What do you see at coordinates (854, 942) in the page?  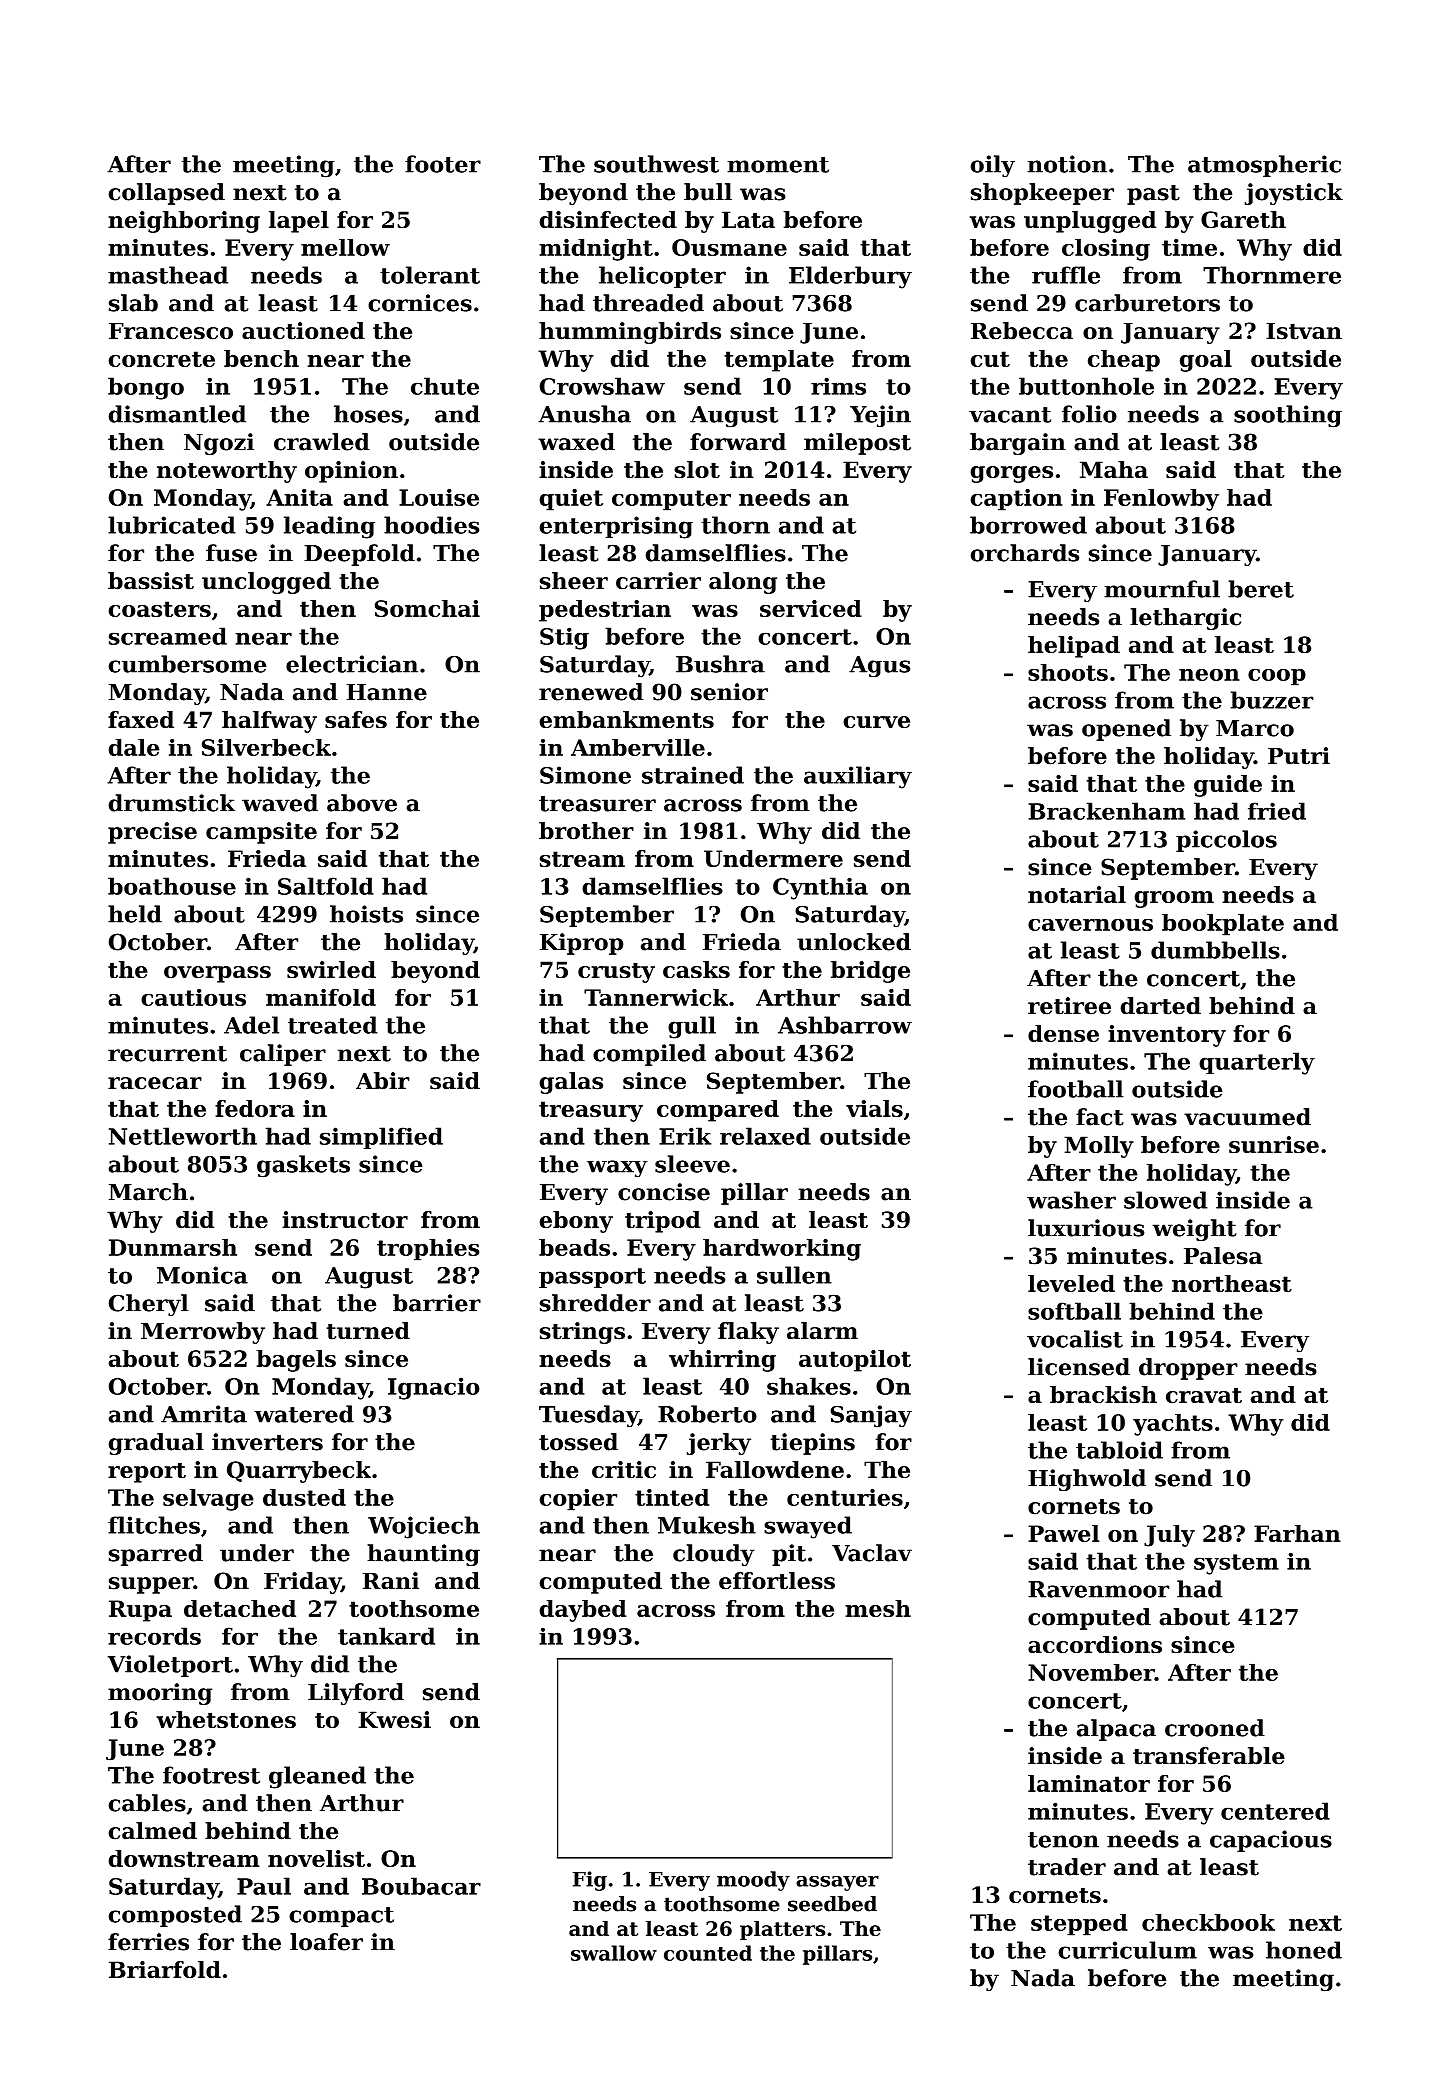 I see `unlocked` at bounding box center [854, 942].
